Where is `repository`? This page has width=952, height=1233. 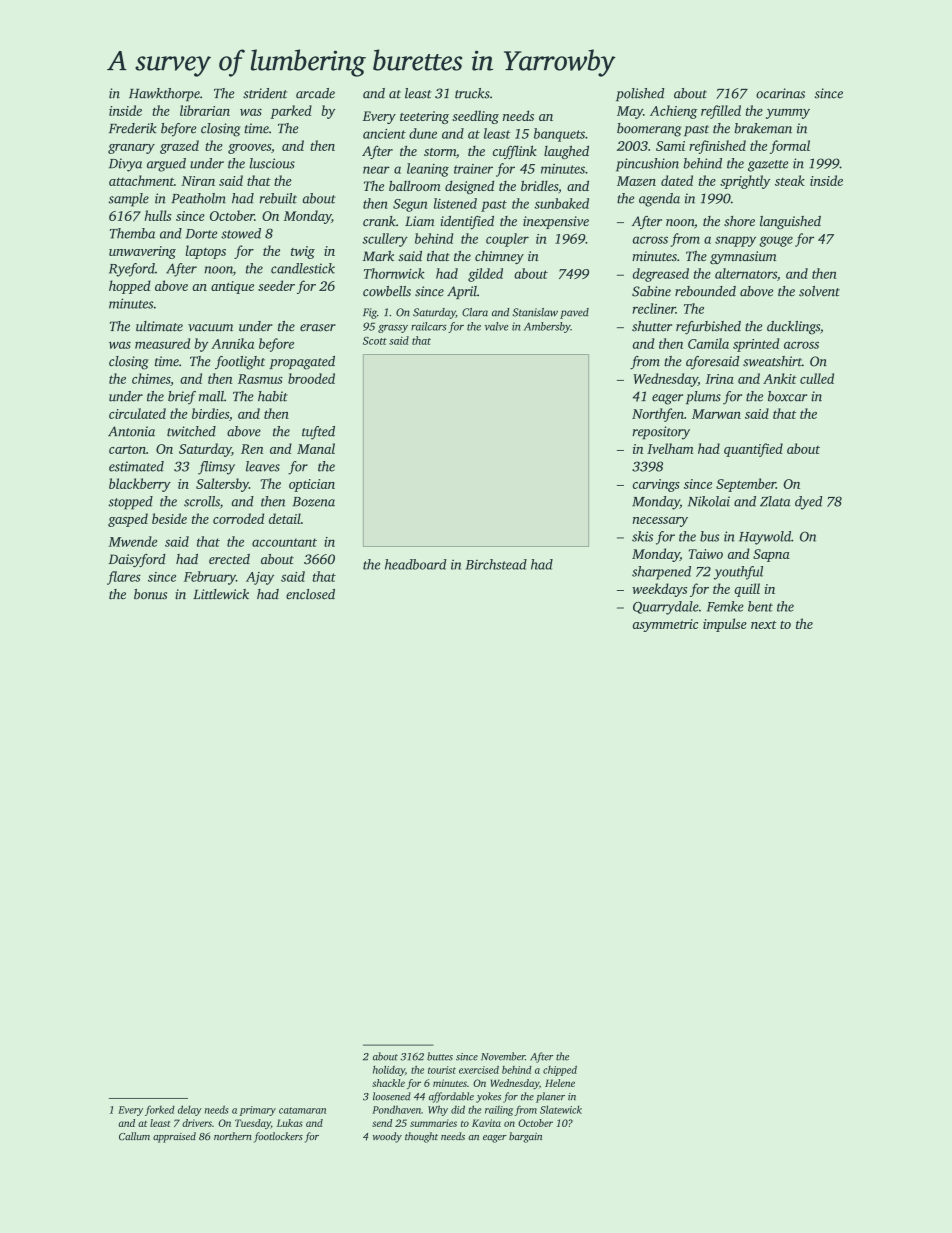
repository is located at coordinates (661, 433).
